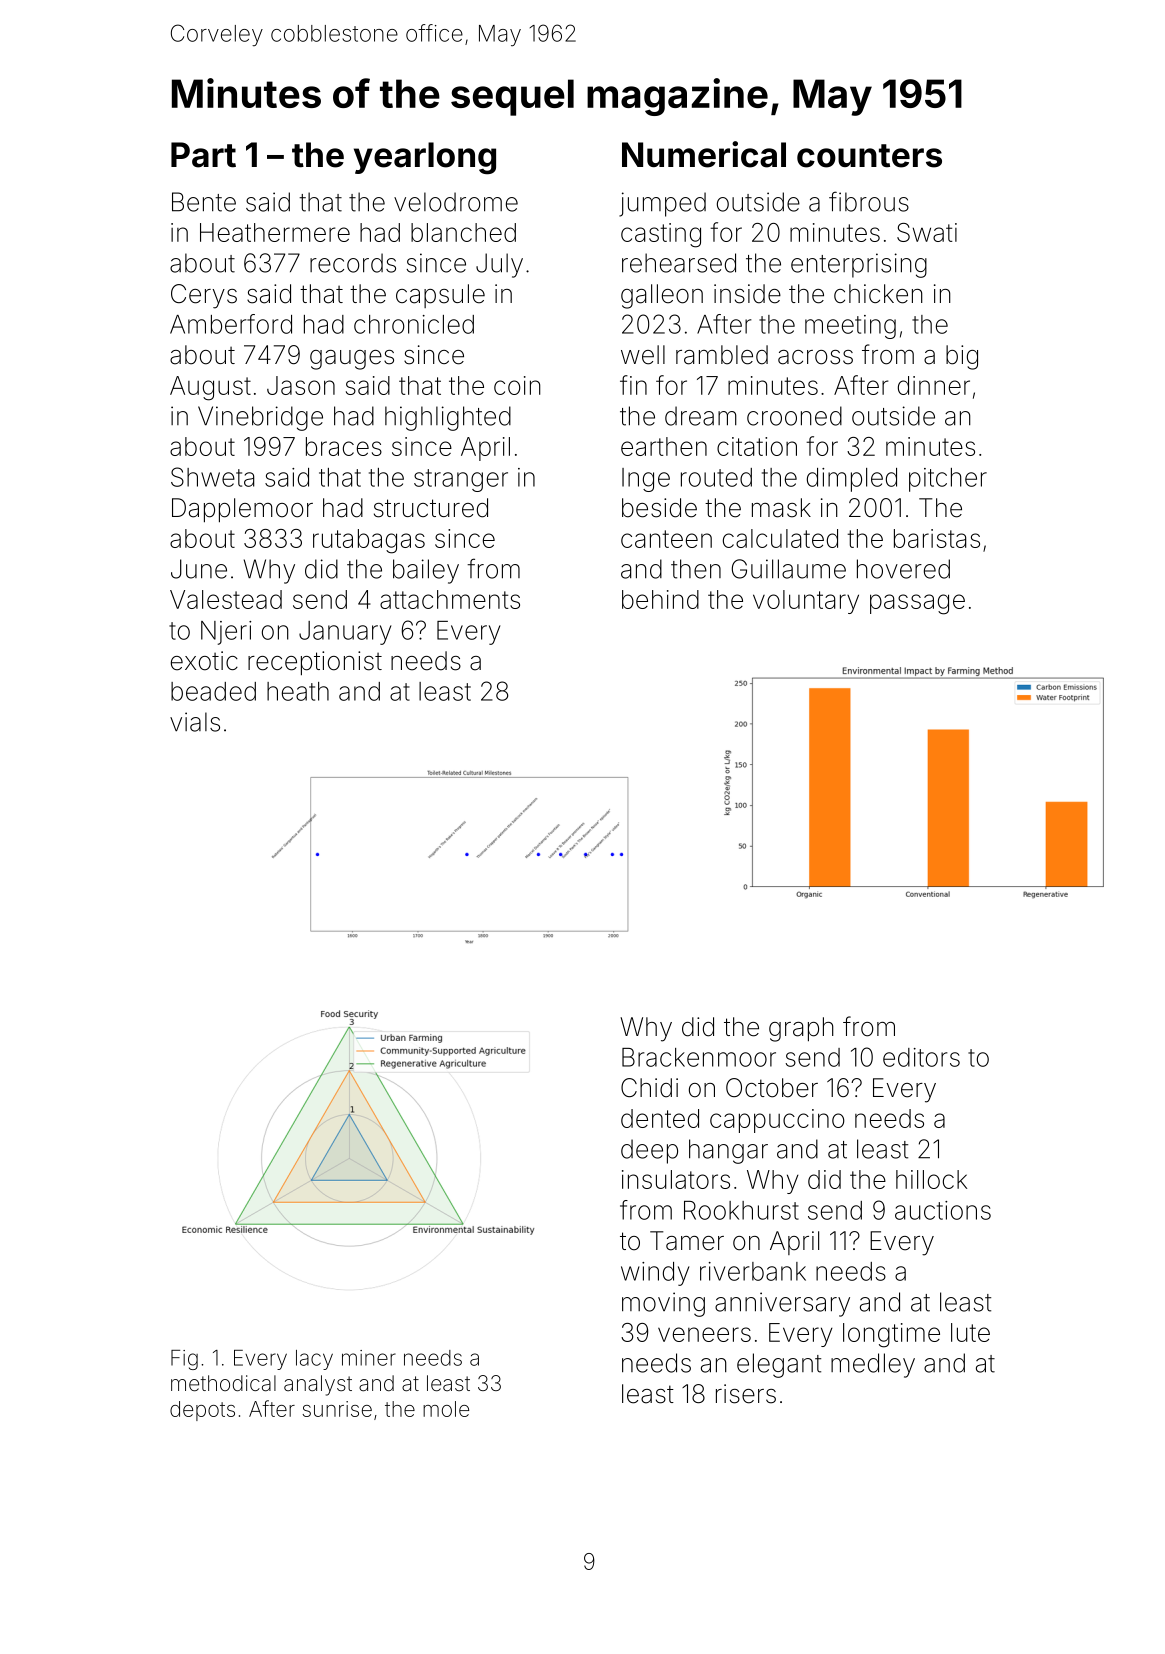 Image resolution: width=1165 pixels, height=1654 pixels. I want to click on behind, so click(660, 599).
